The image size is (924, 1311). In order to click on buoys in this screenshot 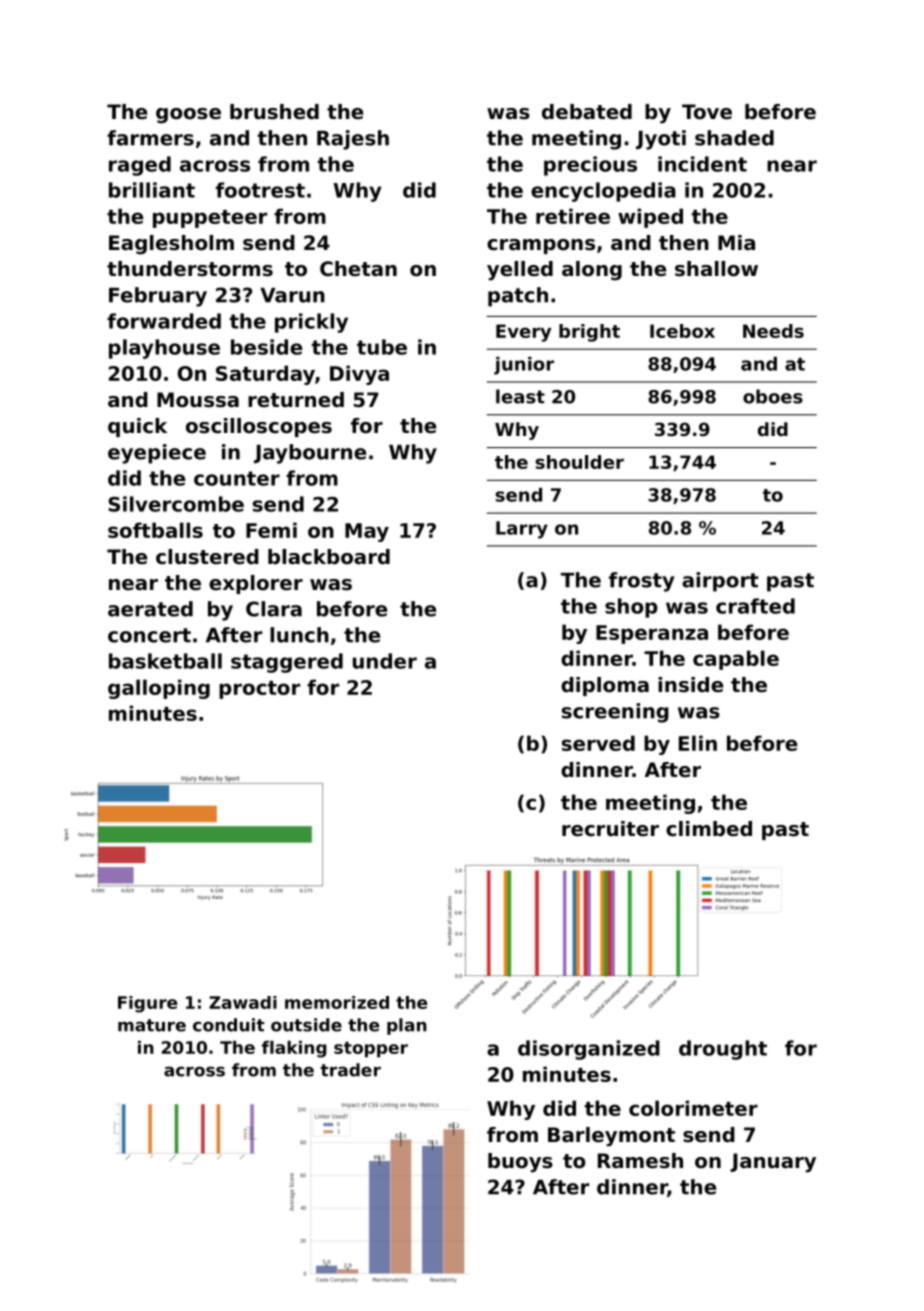, I will do `click(520, 1163)`.
